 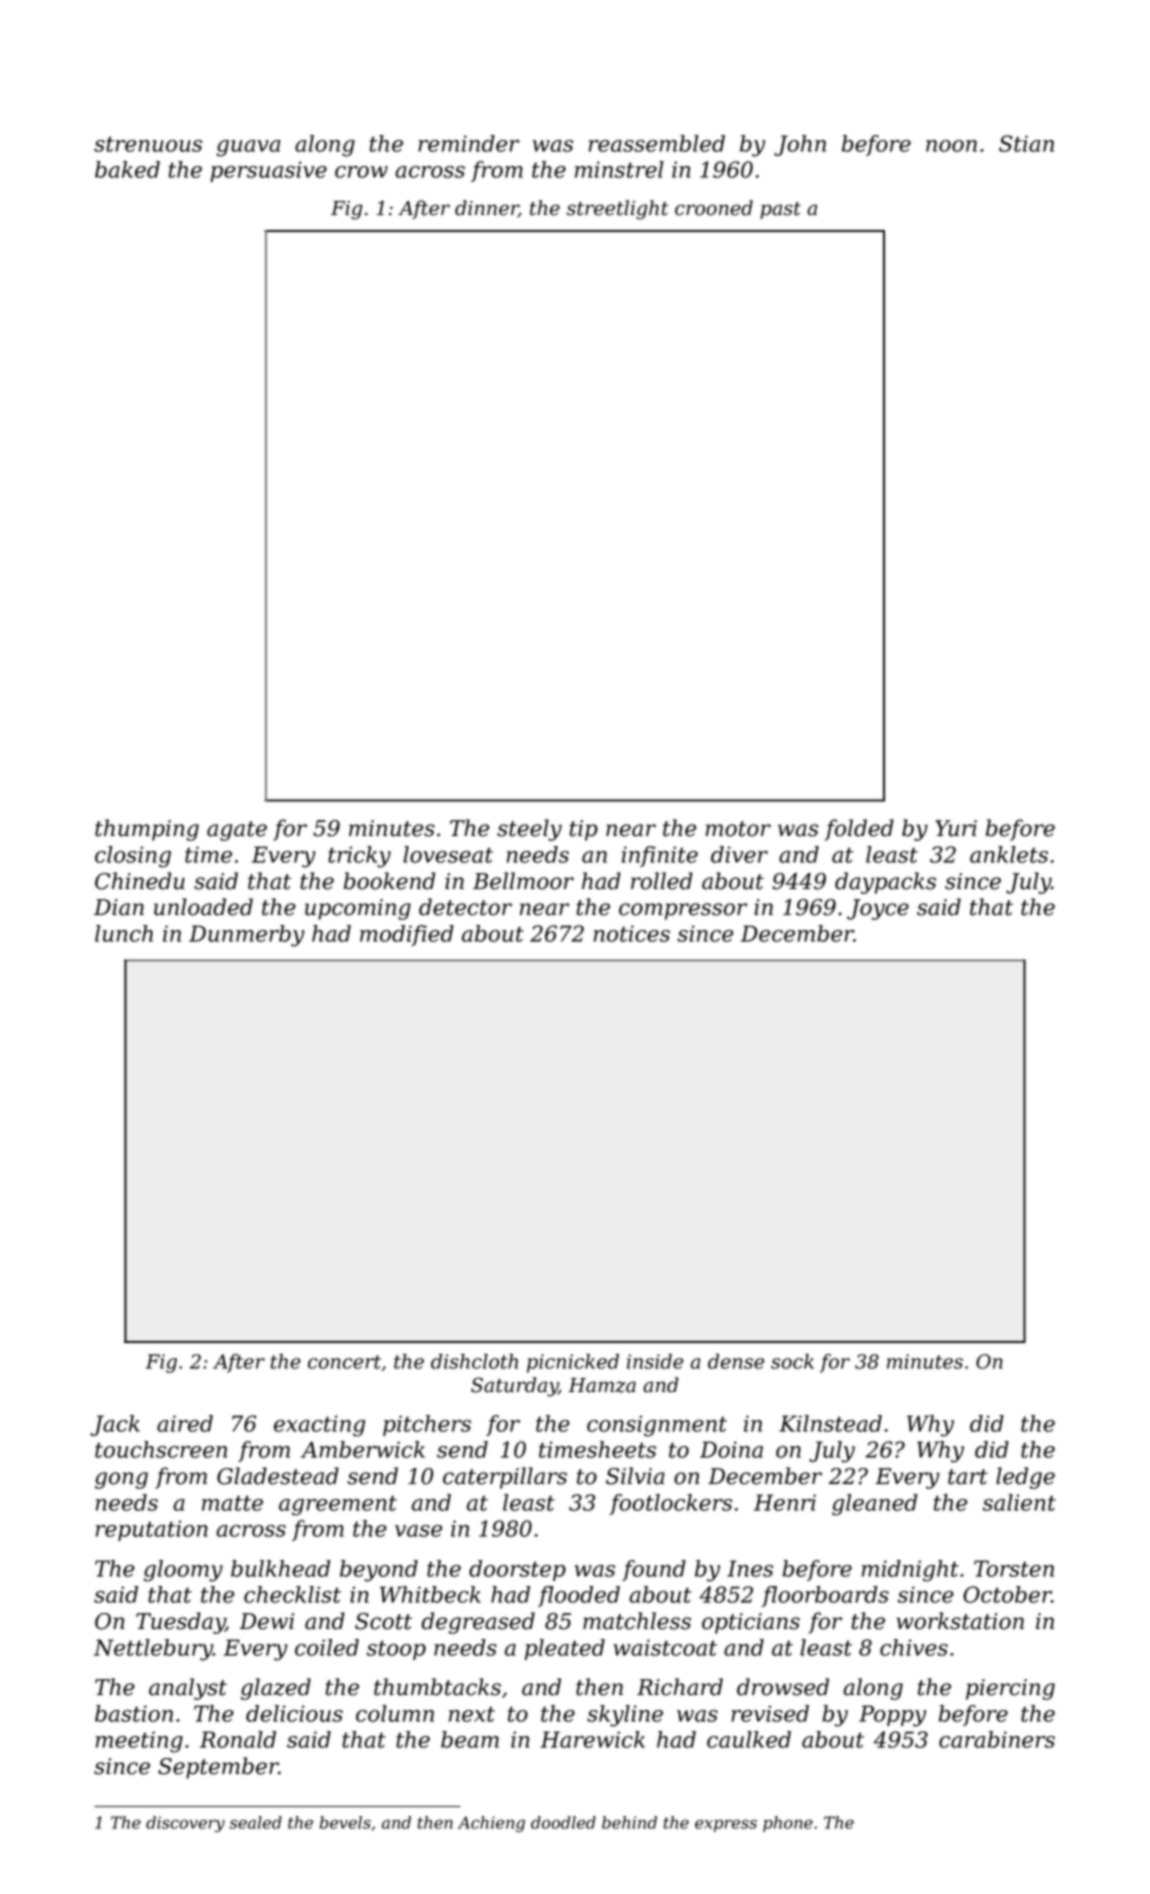 What do you see at coordinates (470, 1739) in the page?
I see `beam` at bounding box center [470, 1739].
